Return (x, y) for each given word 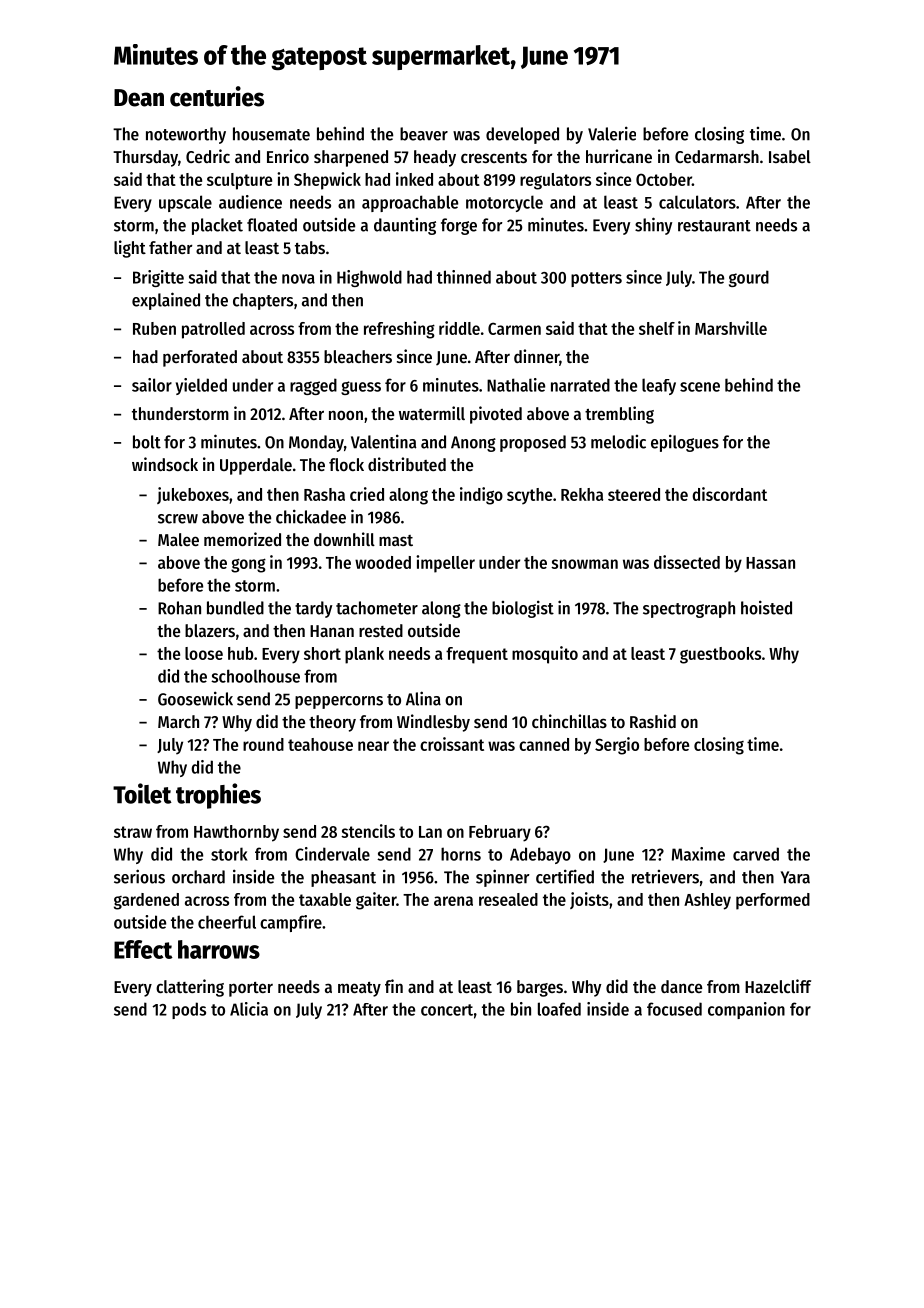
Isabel (790, 156)
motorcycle (504, 203)
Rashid (653, 721)
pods (189, 1010)
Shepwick (327, 181)
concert (447, 1010)
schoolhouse (255, 676)
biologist (523, 609)
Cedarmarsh (717, 156)
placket (217, 226)
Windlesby (433, 723)
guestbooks (720, 655)
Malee (178, 539)
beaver (424, 134)
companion (746, 1010)
